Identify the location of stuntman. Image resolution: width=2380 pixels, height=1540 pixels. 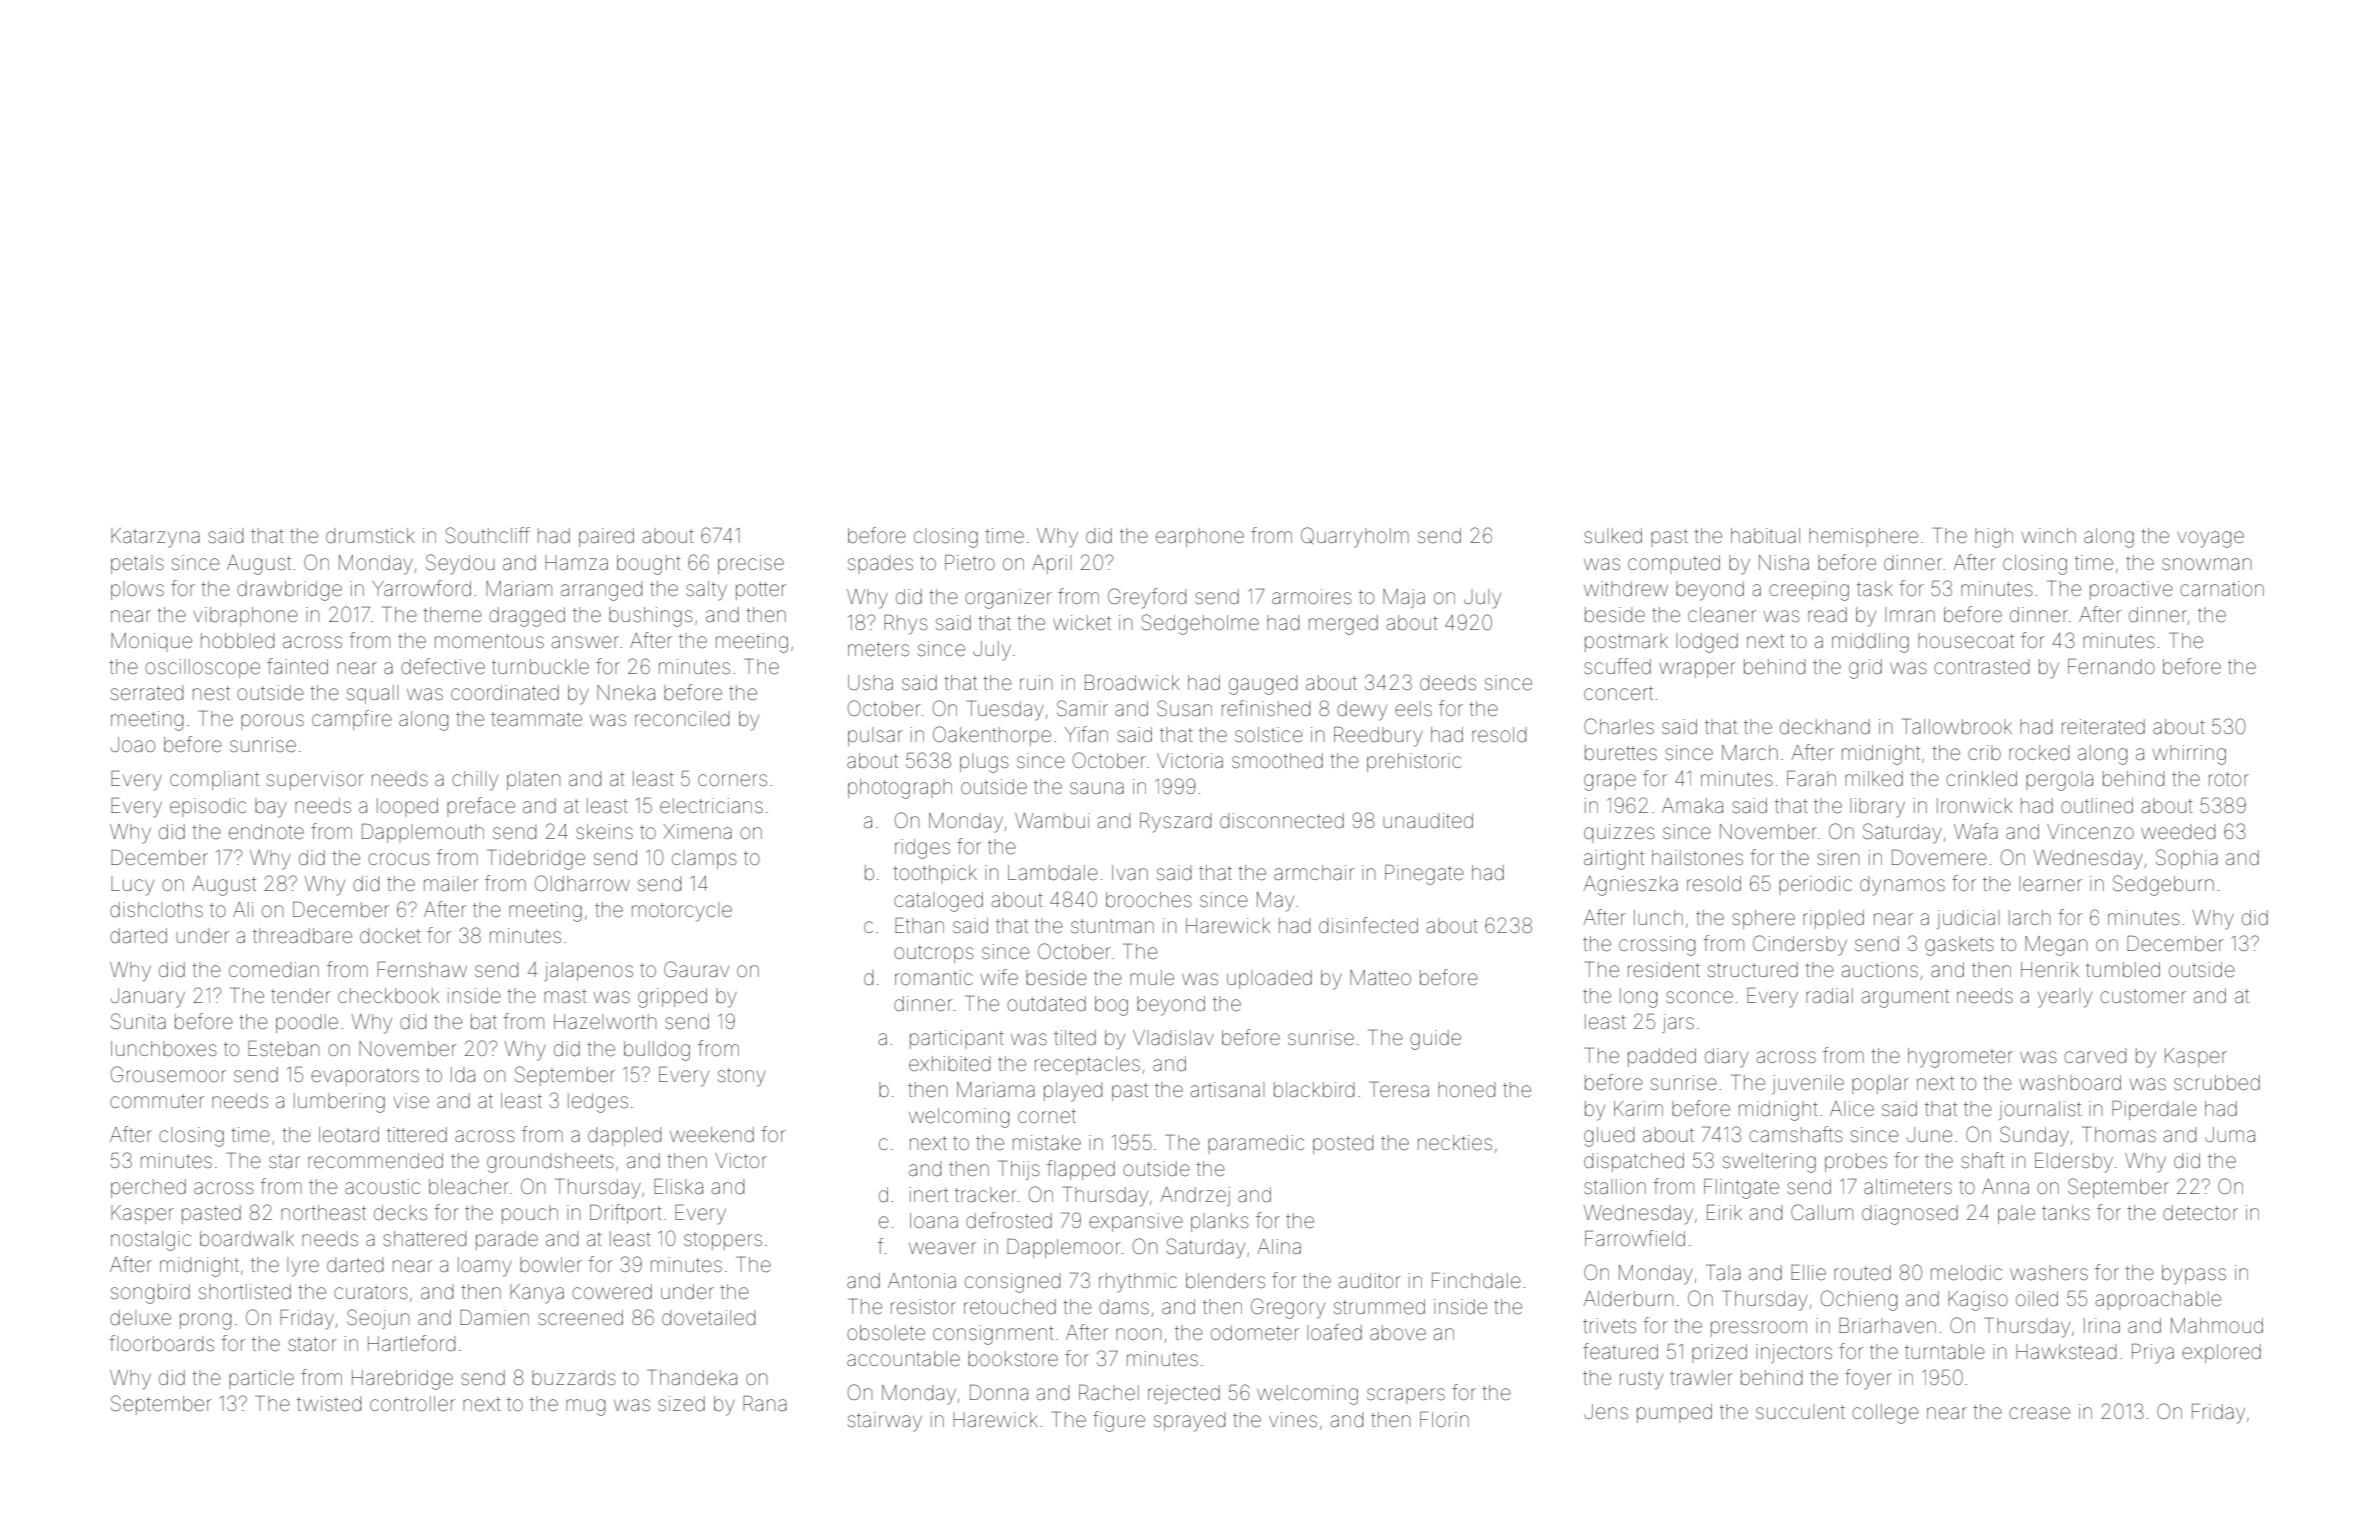
(1112, 926).
